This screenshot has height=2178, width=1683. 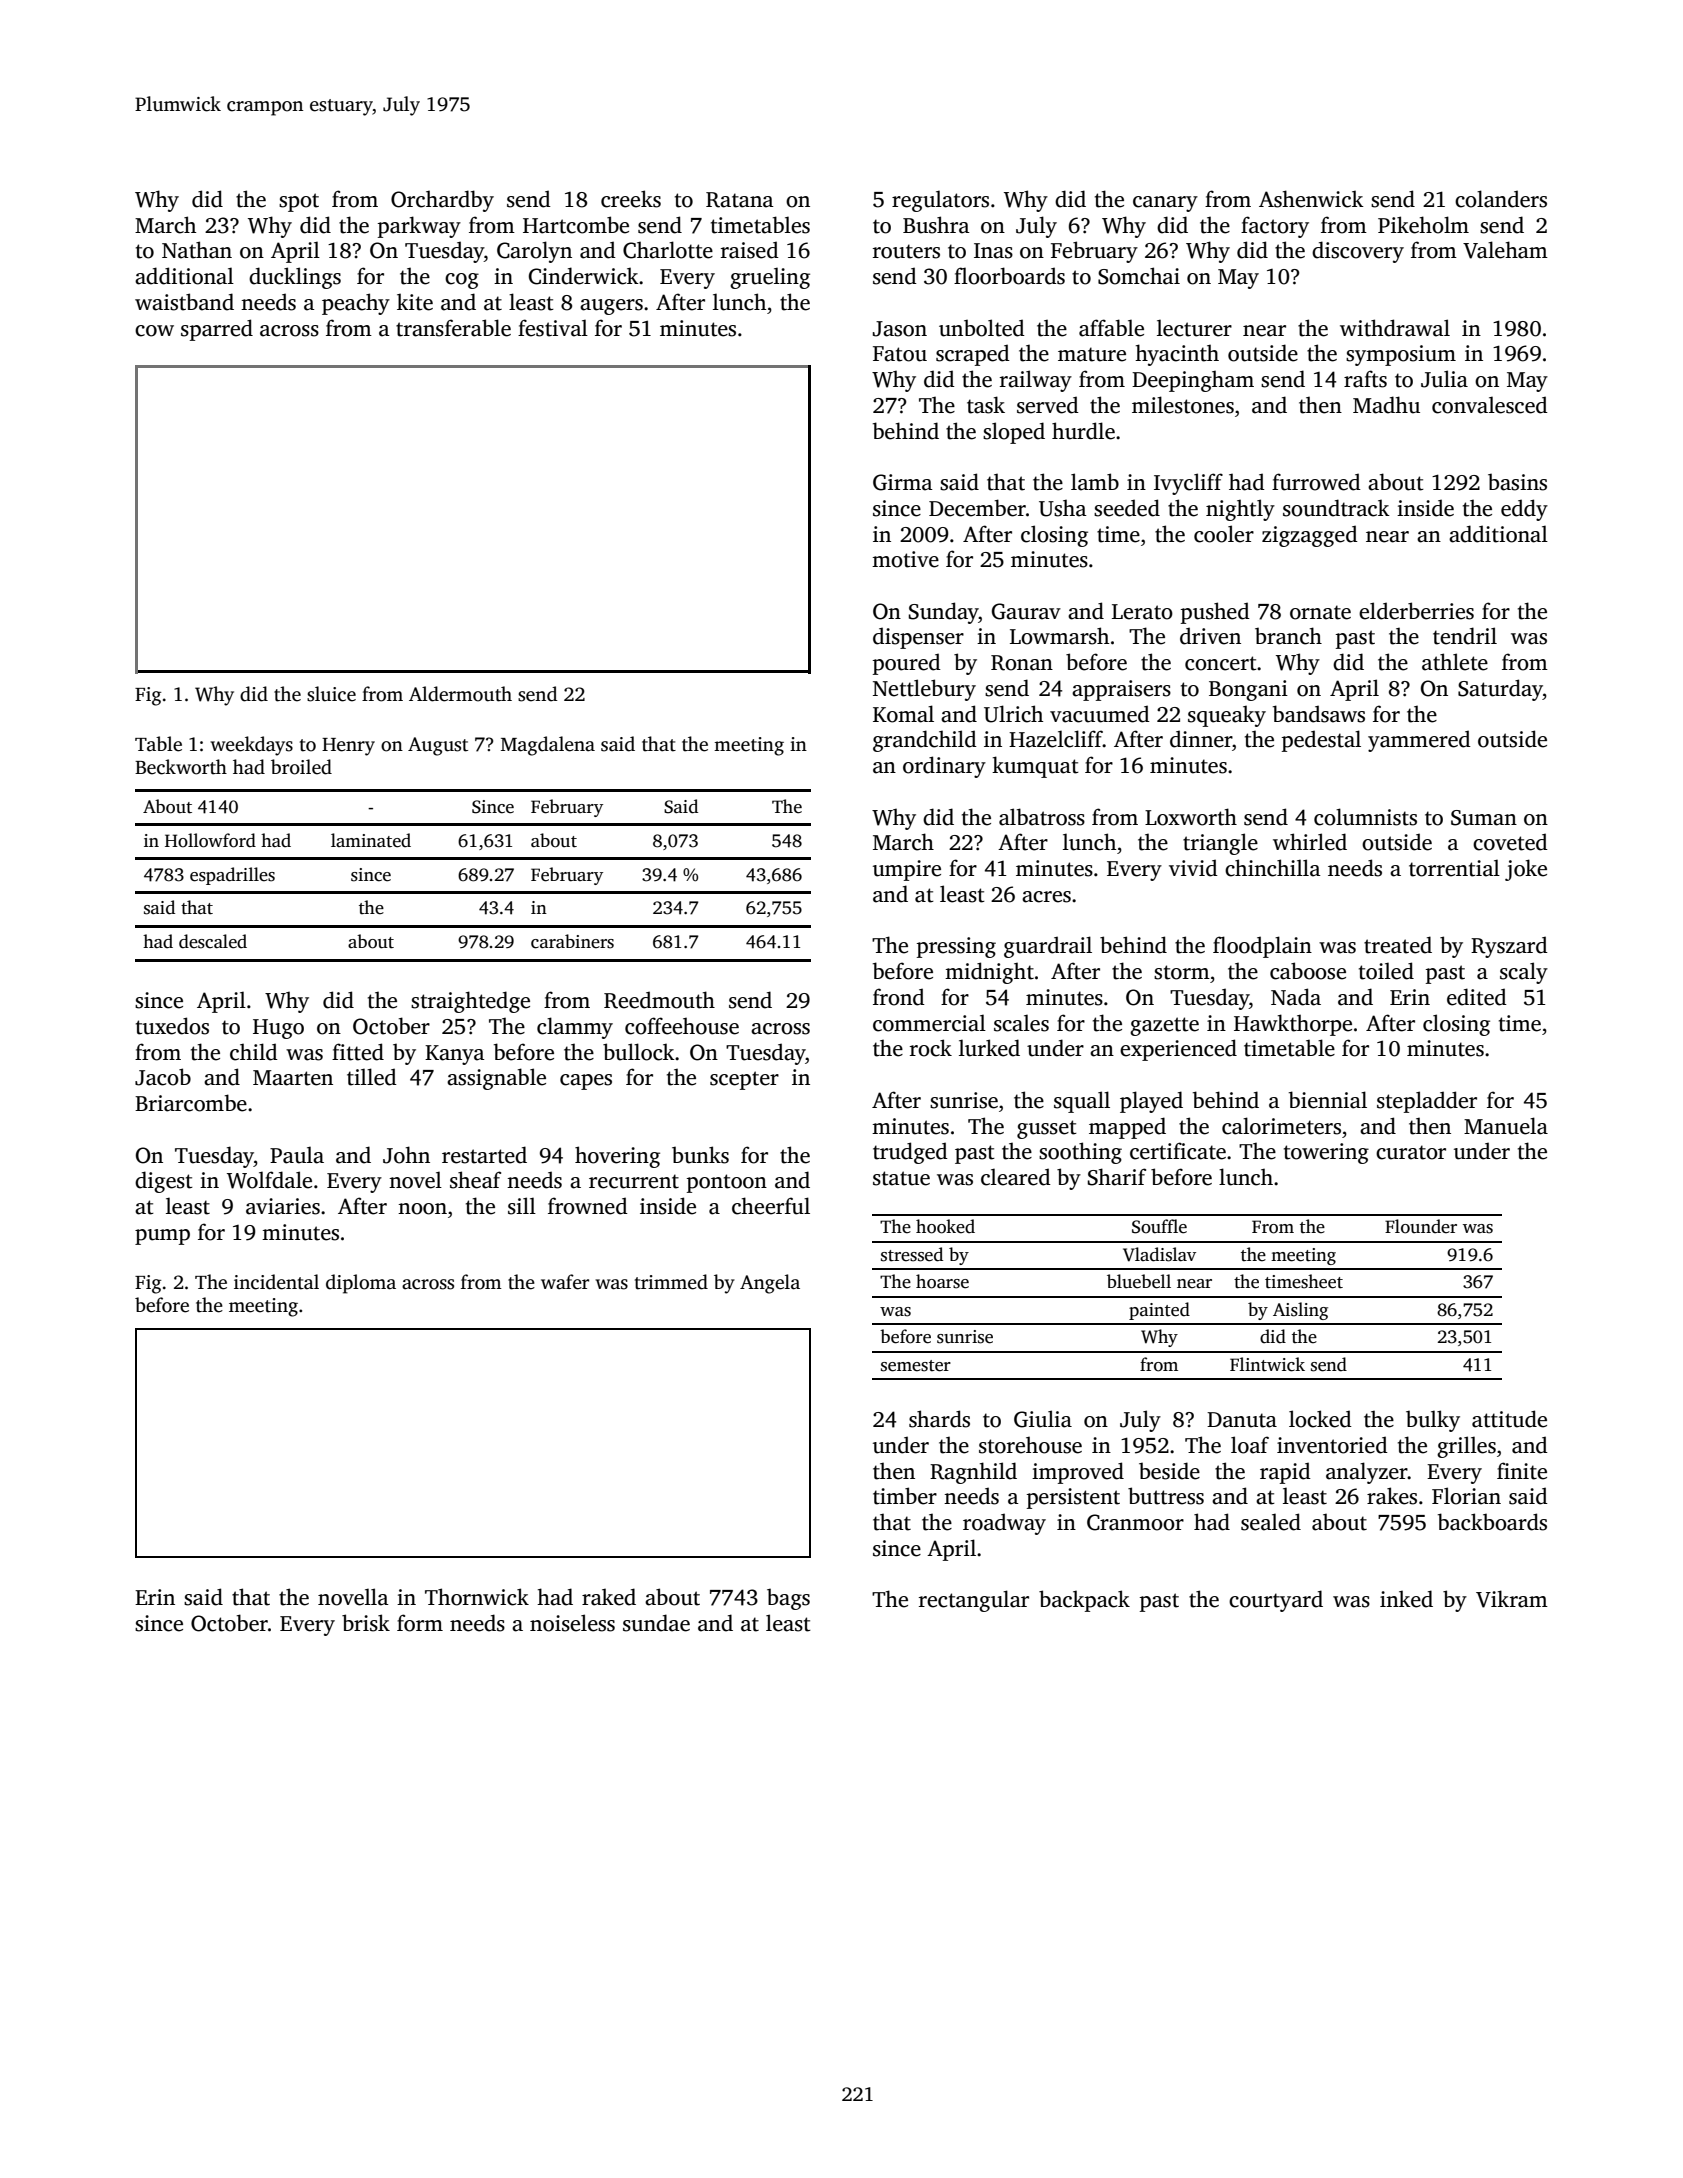 What do you see at coordinates (770, 278) in the screenshot?
I see `grueling` at bounding box center [770, 278].
